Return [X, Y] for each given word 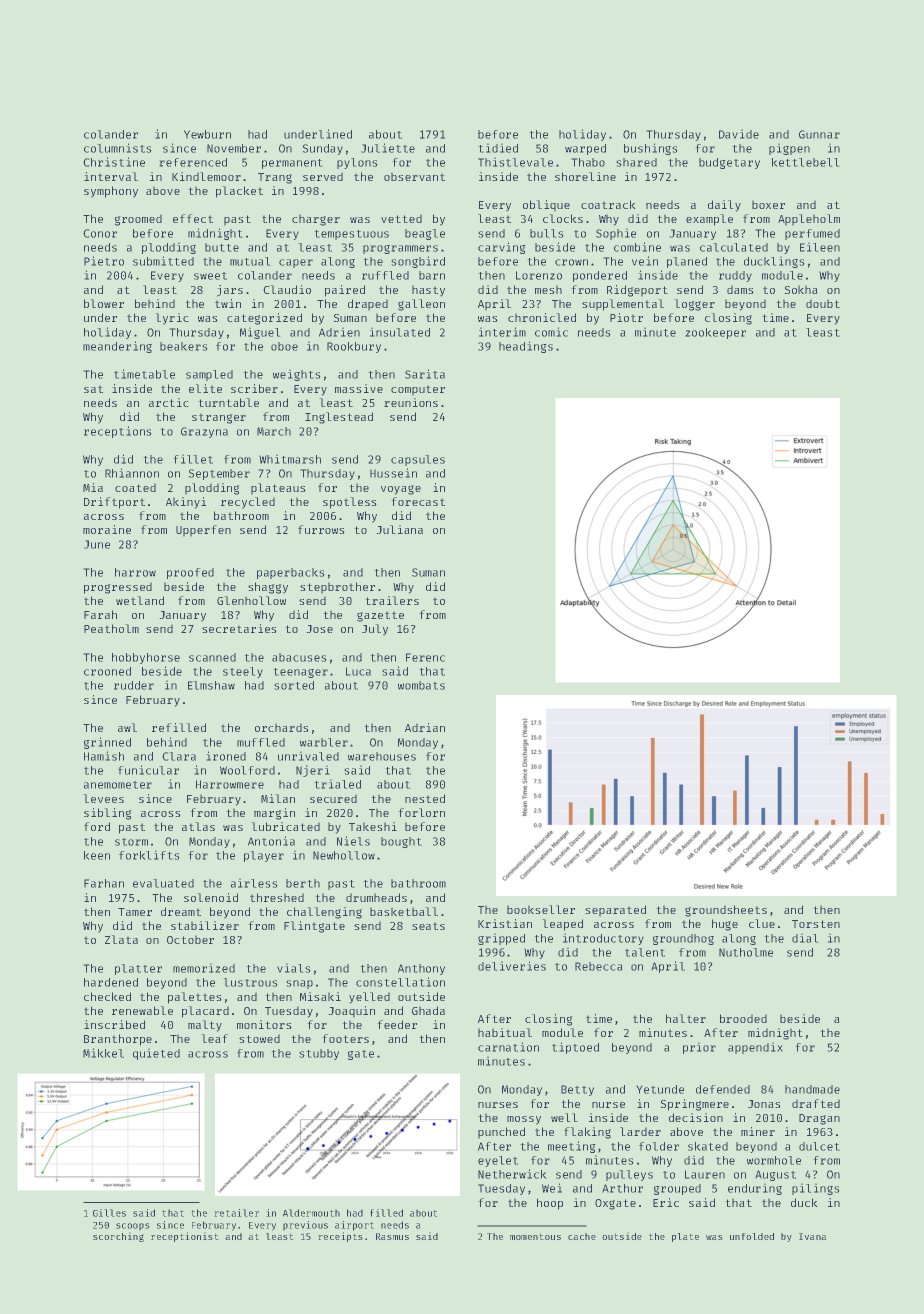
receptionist [185, 1237]
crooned [107, 671]
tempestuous [351, 235]
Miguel [260, 333]
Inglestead [339, 418]
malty [205, 1026]
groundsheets [726, 911]
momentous [535, 1236]
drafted [816, 1103]
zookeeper [715, 333]
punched [501, 1133]
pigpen [789, 149]
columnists [118, 148]
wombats [421, 685]
